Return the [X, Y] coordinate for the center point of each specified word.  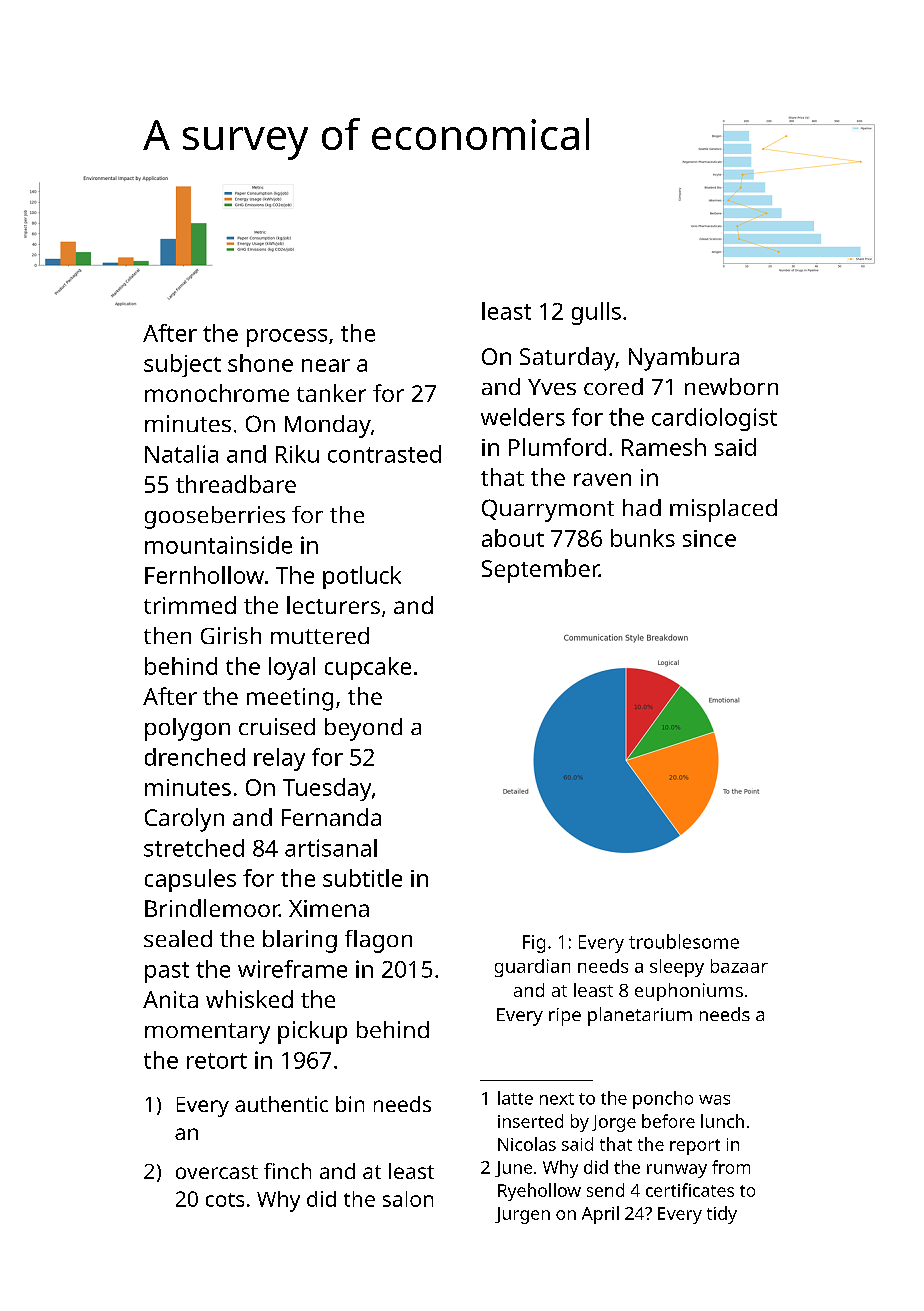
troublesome [684, 941]
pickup [312, 1032]
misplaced [723, 510]
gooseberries [215, 517]
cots [225, 1200]
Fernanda [331, 817]
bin [350, 1104]
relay [279, 759]
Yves [552, 387]
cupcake [368, 668]
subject [182, 365]
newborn [731, 386]
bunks [643, 538]
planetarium [640, 1016]
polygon [187, 729]
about [513, 538]
